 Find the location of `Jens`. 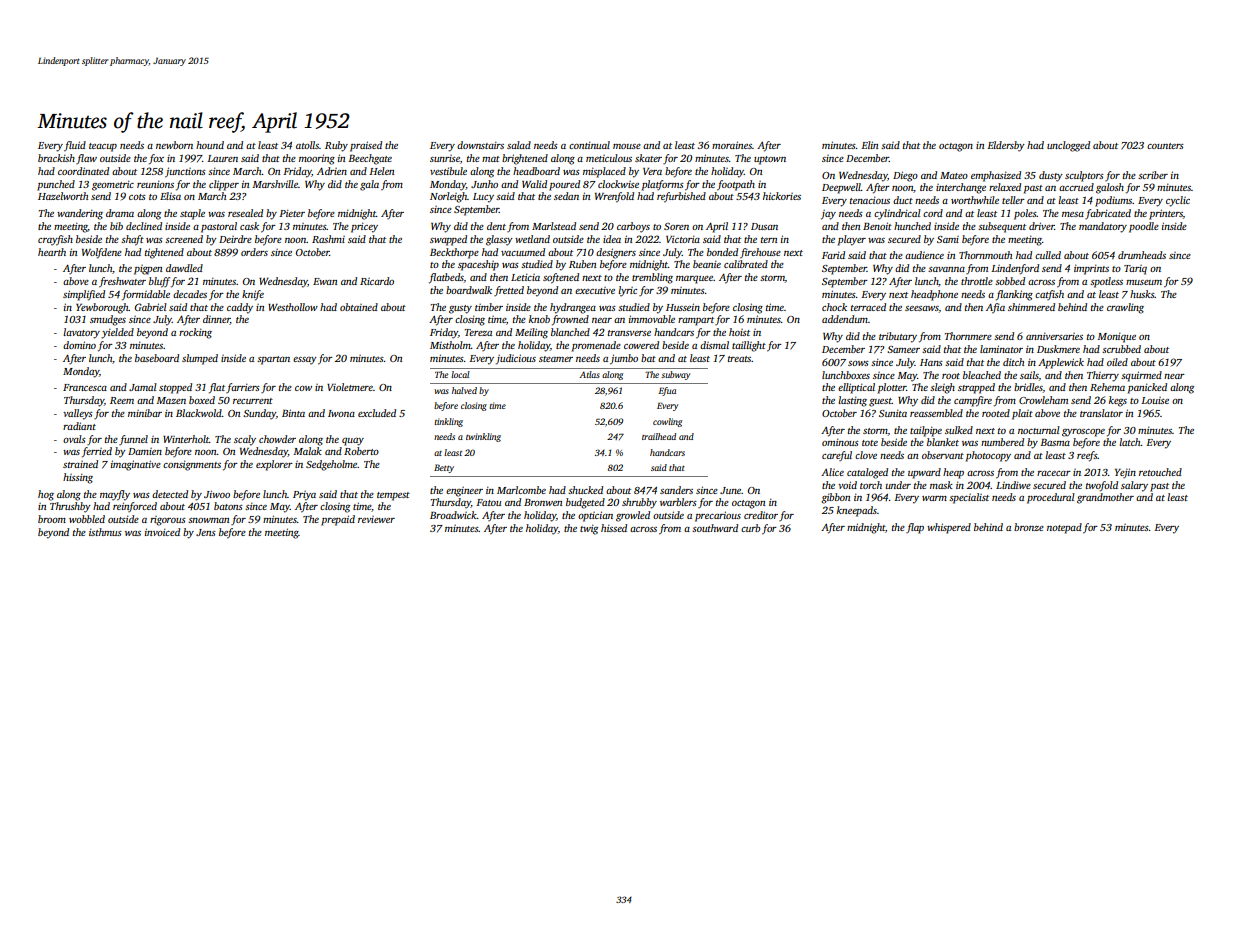

Jens is located at coordinates (206, 532).
